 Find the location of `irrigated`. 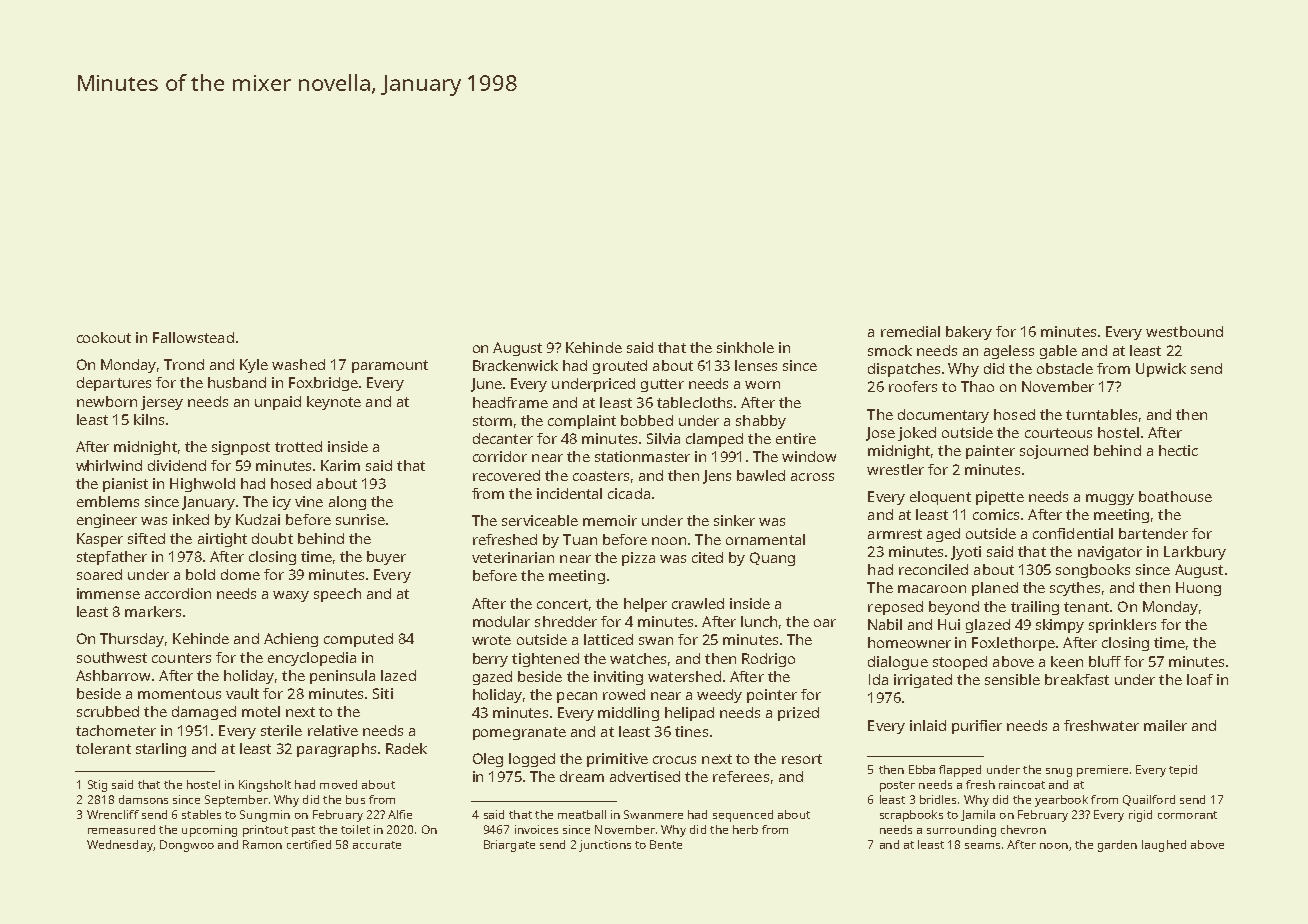

irrigated is located at coordinates (923, 681).
